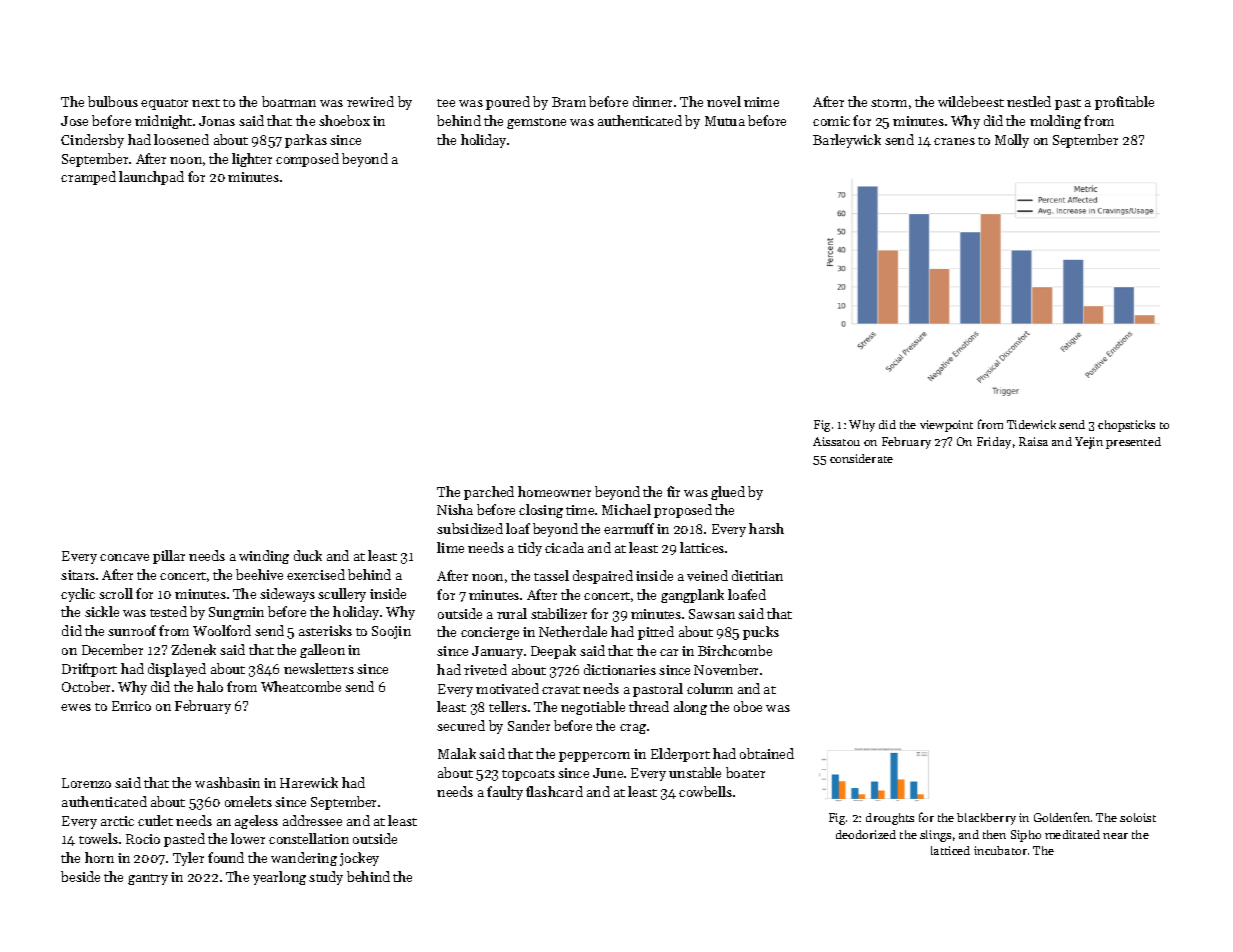 This screenshot has height=952, width=1233. I want to click on soloist, so click(1138, 817).
